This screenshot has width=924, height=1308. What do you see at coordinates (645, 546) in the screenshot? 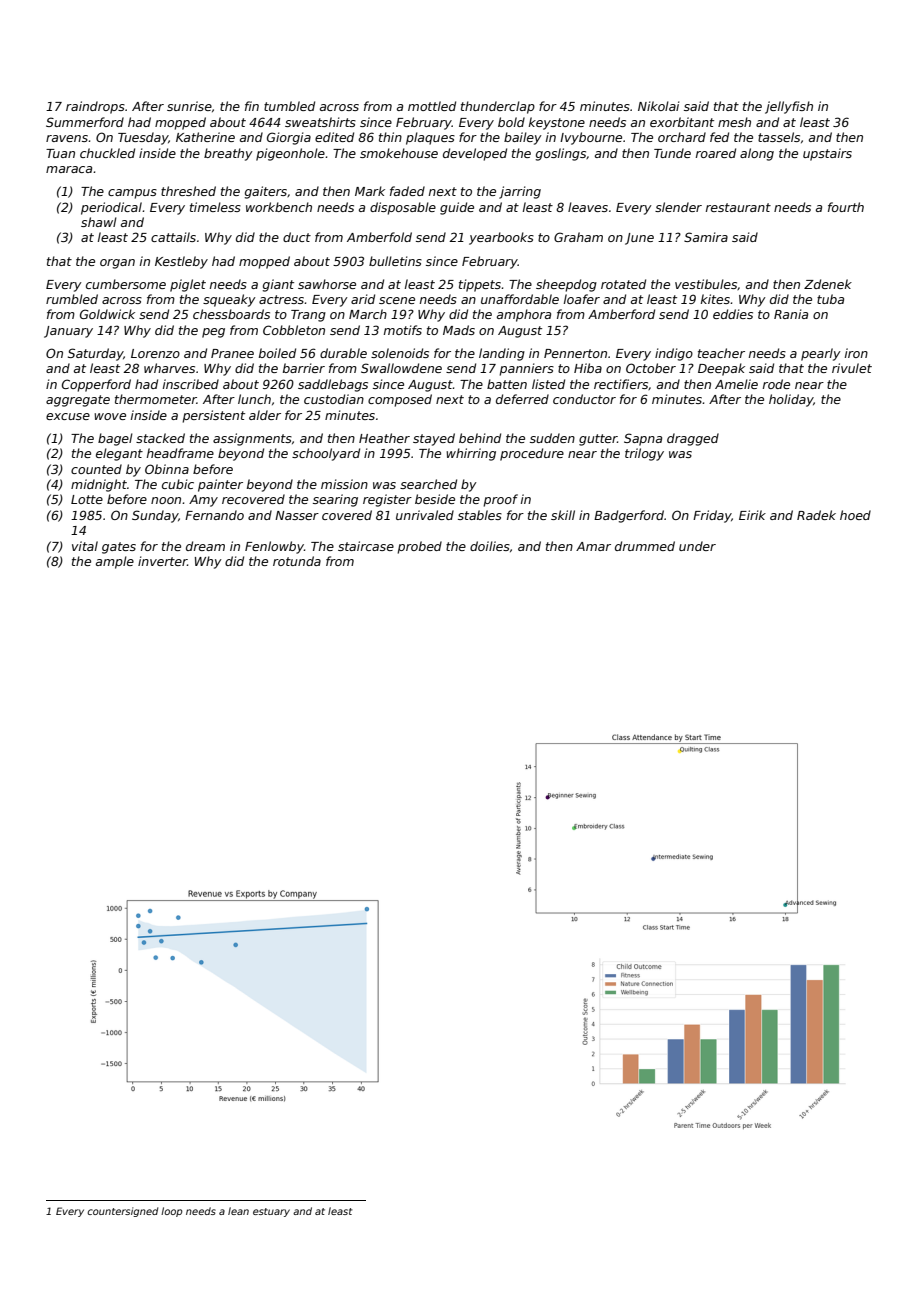
I see `drummed` at bounding box center [645, 546].
